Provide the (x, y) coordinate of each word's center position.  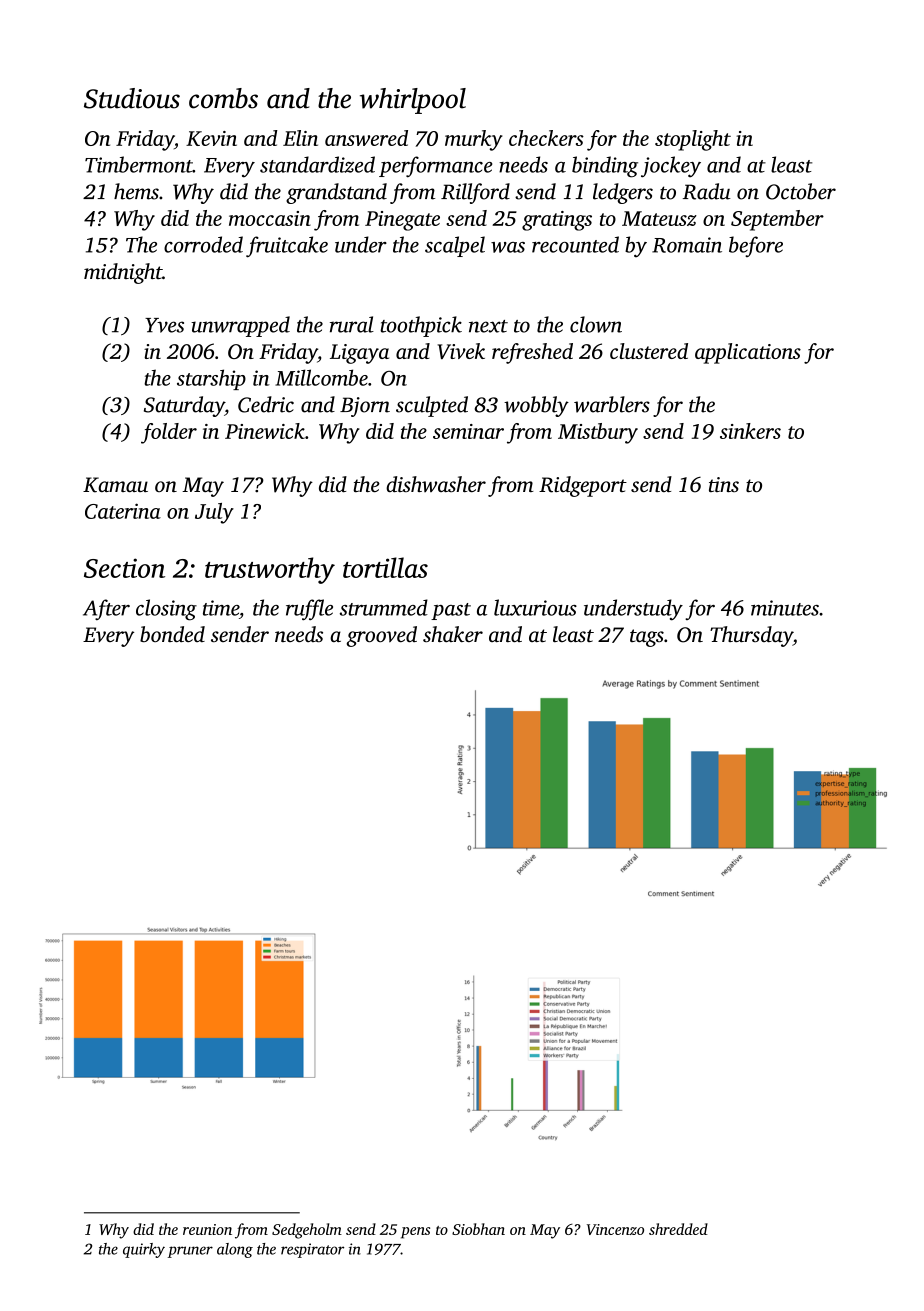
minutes (785, 608)
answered (366, 138)
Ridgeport (583, 486)
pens (415, 1233)
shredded (678, 1229)
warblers (612, 404)
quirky (144, 1250)
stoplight (693, 140)
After (106, 609)
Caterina (123, 511)
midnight (123, 273)
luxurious (535, 607)
